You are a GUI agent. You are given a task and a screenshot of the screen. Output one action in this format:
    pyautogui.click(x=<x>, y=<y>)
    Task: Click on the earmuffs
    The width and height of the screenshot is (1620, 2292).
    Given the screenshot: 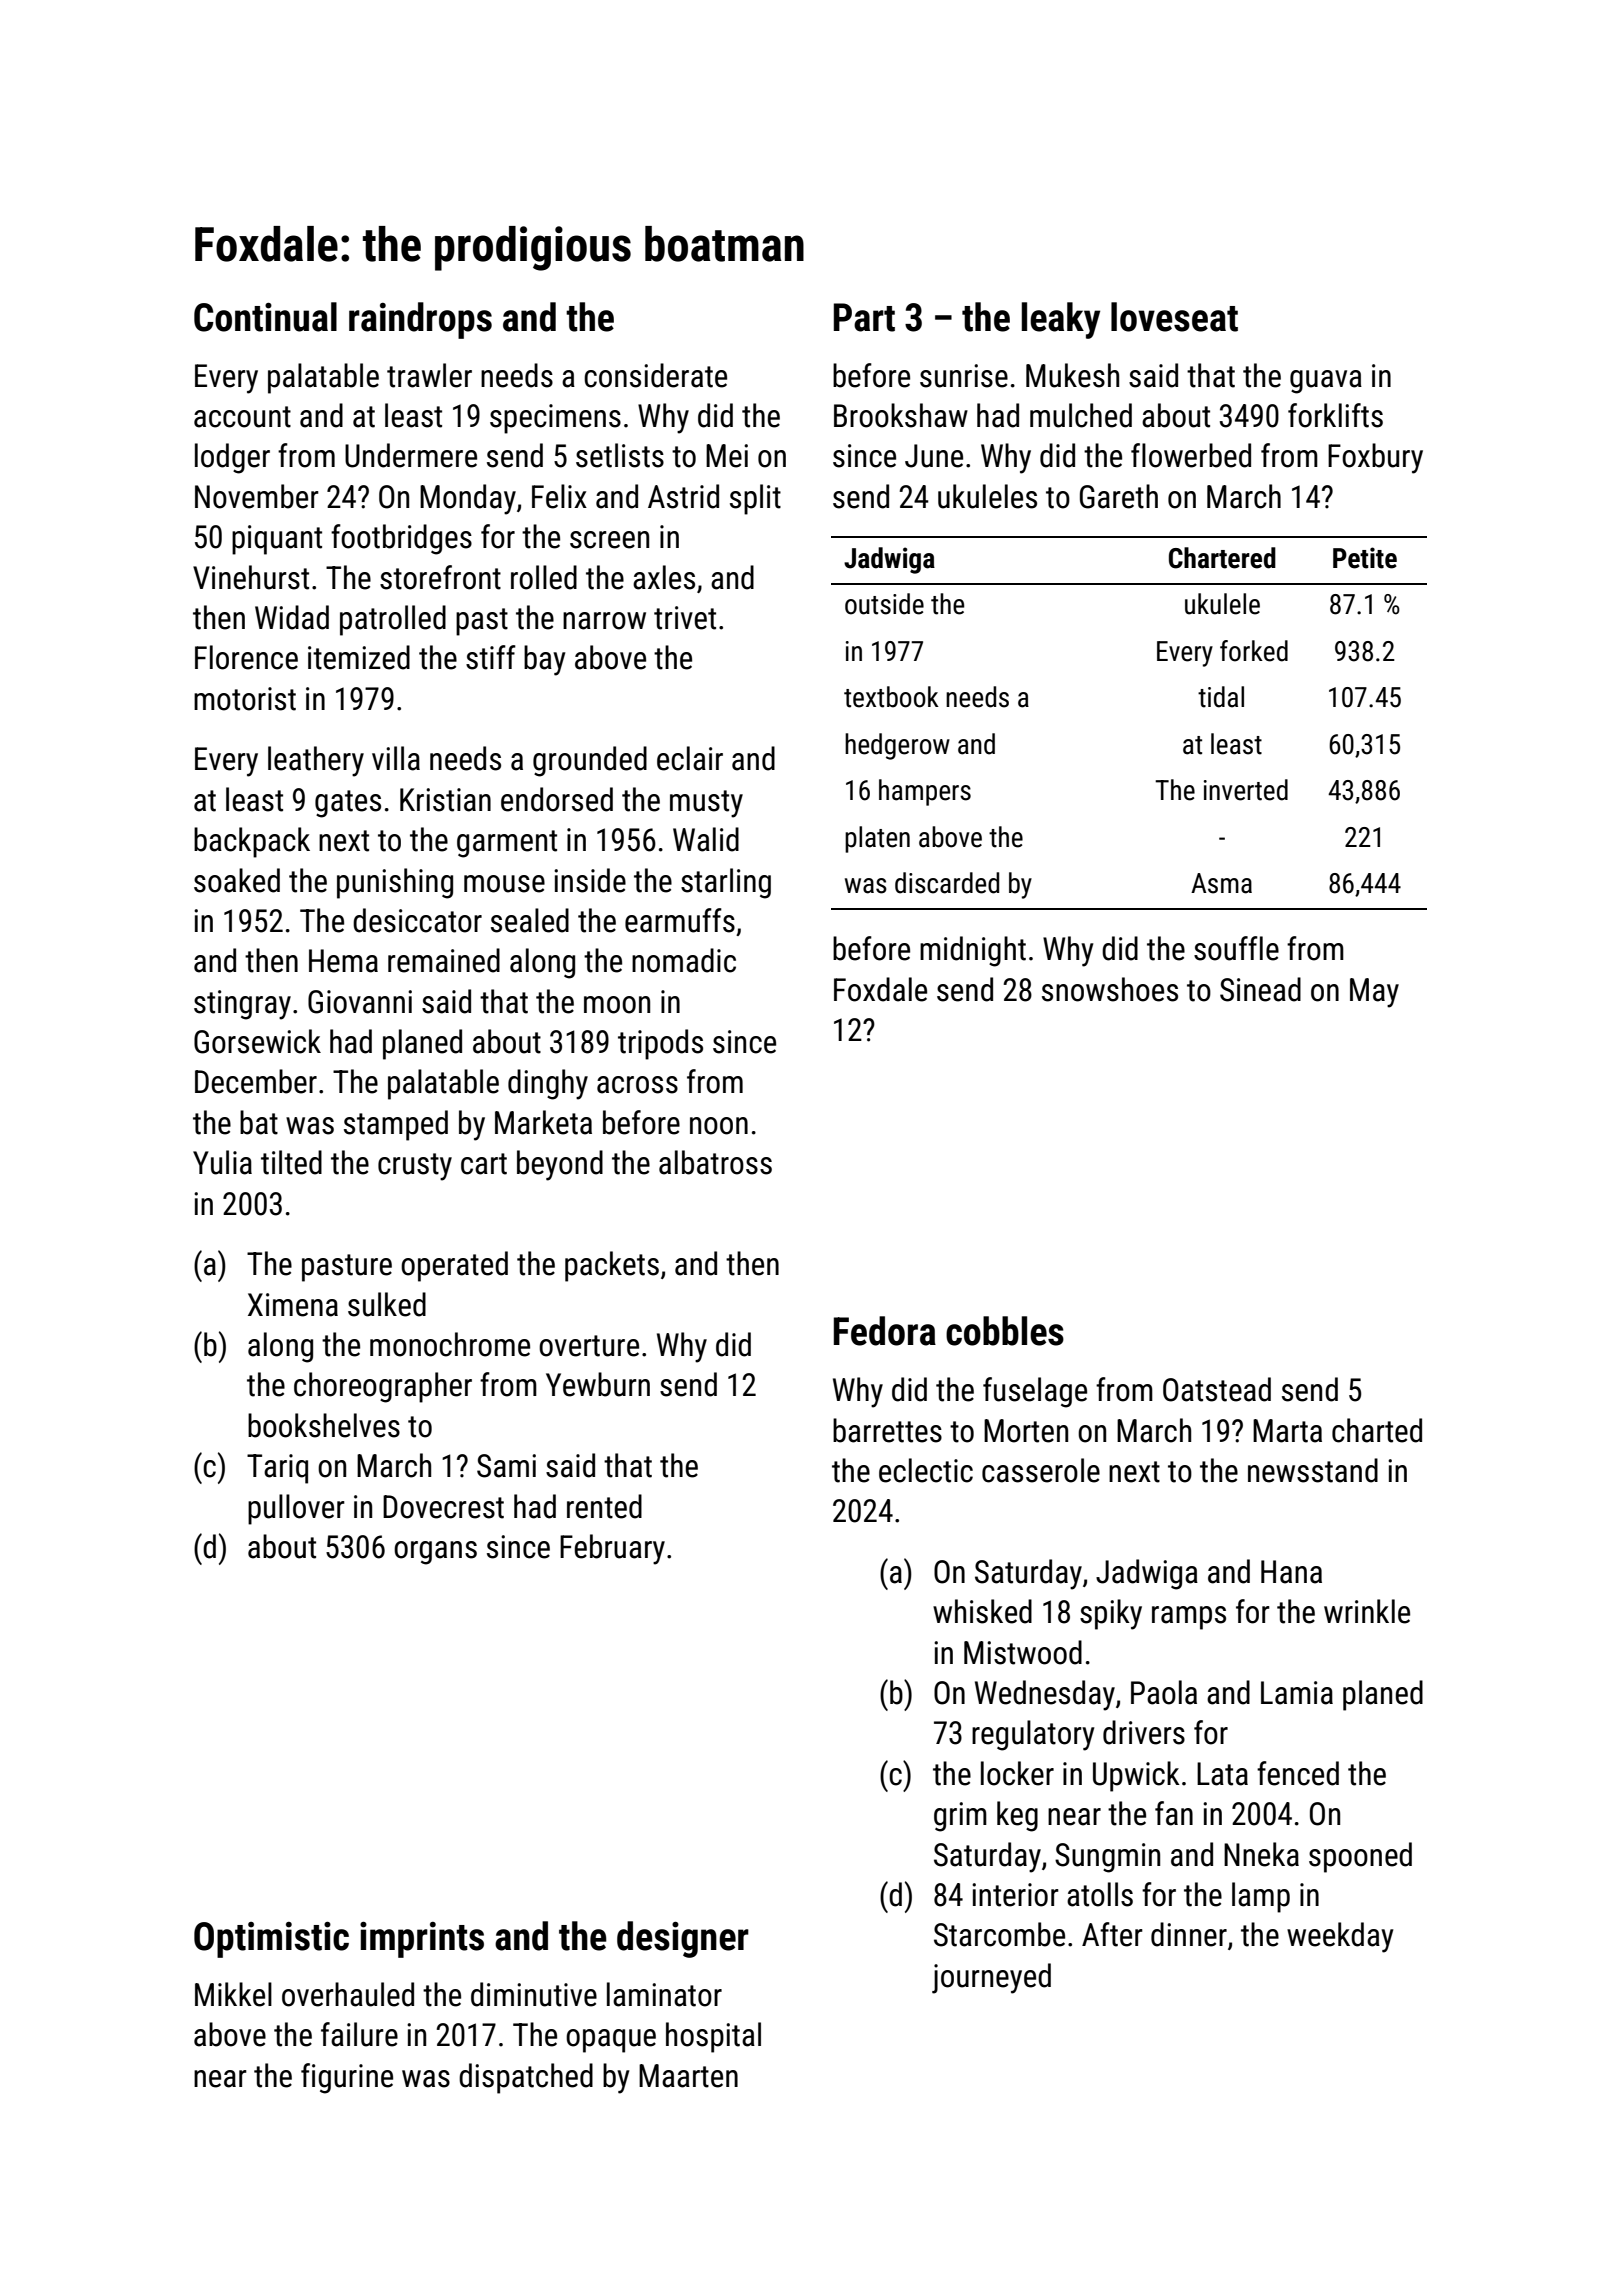 What is the action you would take?
    pyautogui.click(x=680, y=920)
